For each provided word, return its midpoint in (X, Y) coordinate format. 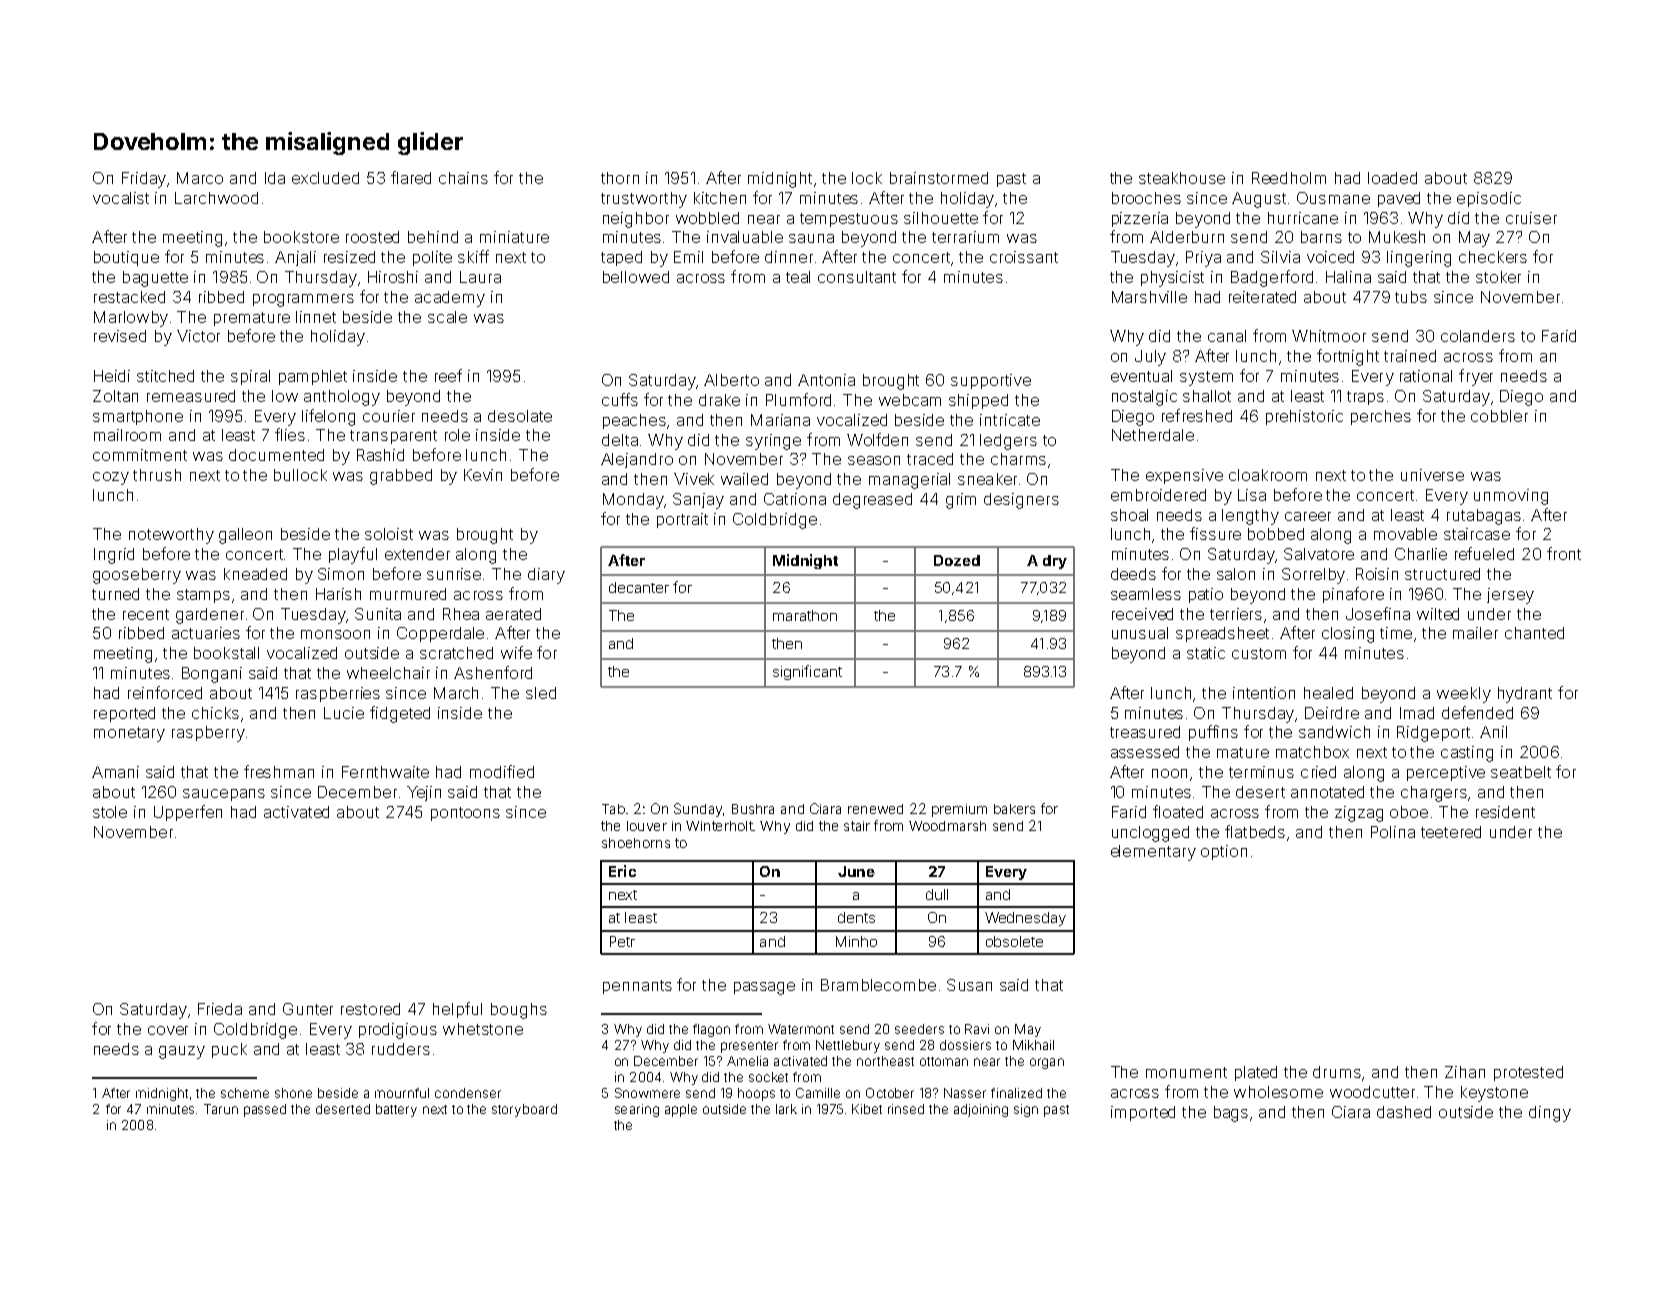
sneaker (987, 479)
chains (463, 178)
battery (396, 1110)
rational (1426, 376)
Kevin (483, 475)
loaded (1392, 178)
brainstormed (939, 178)
